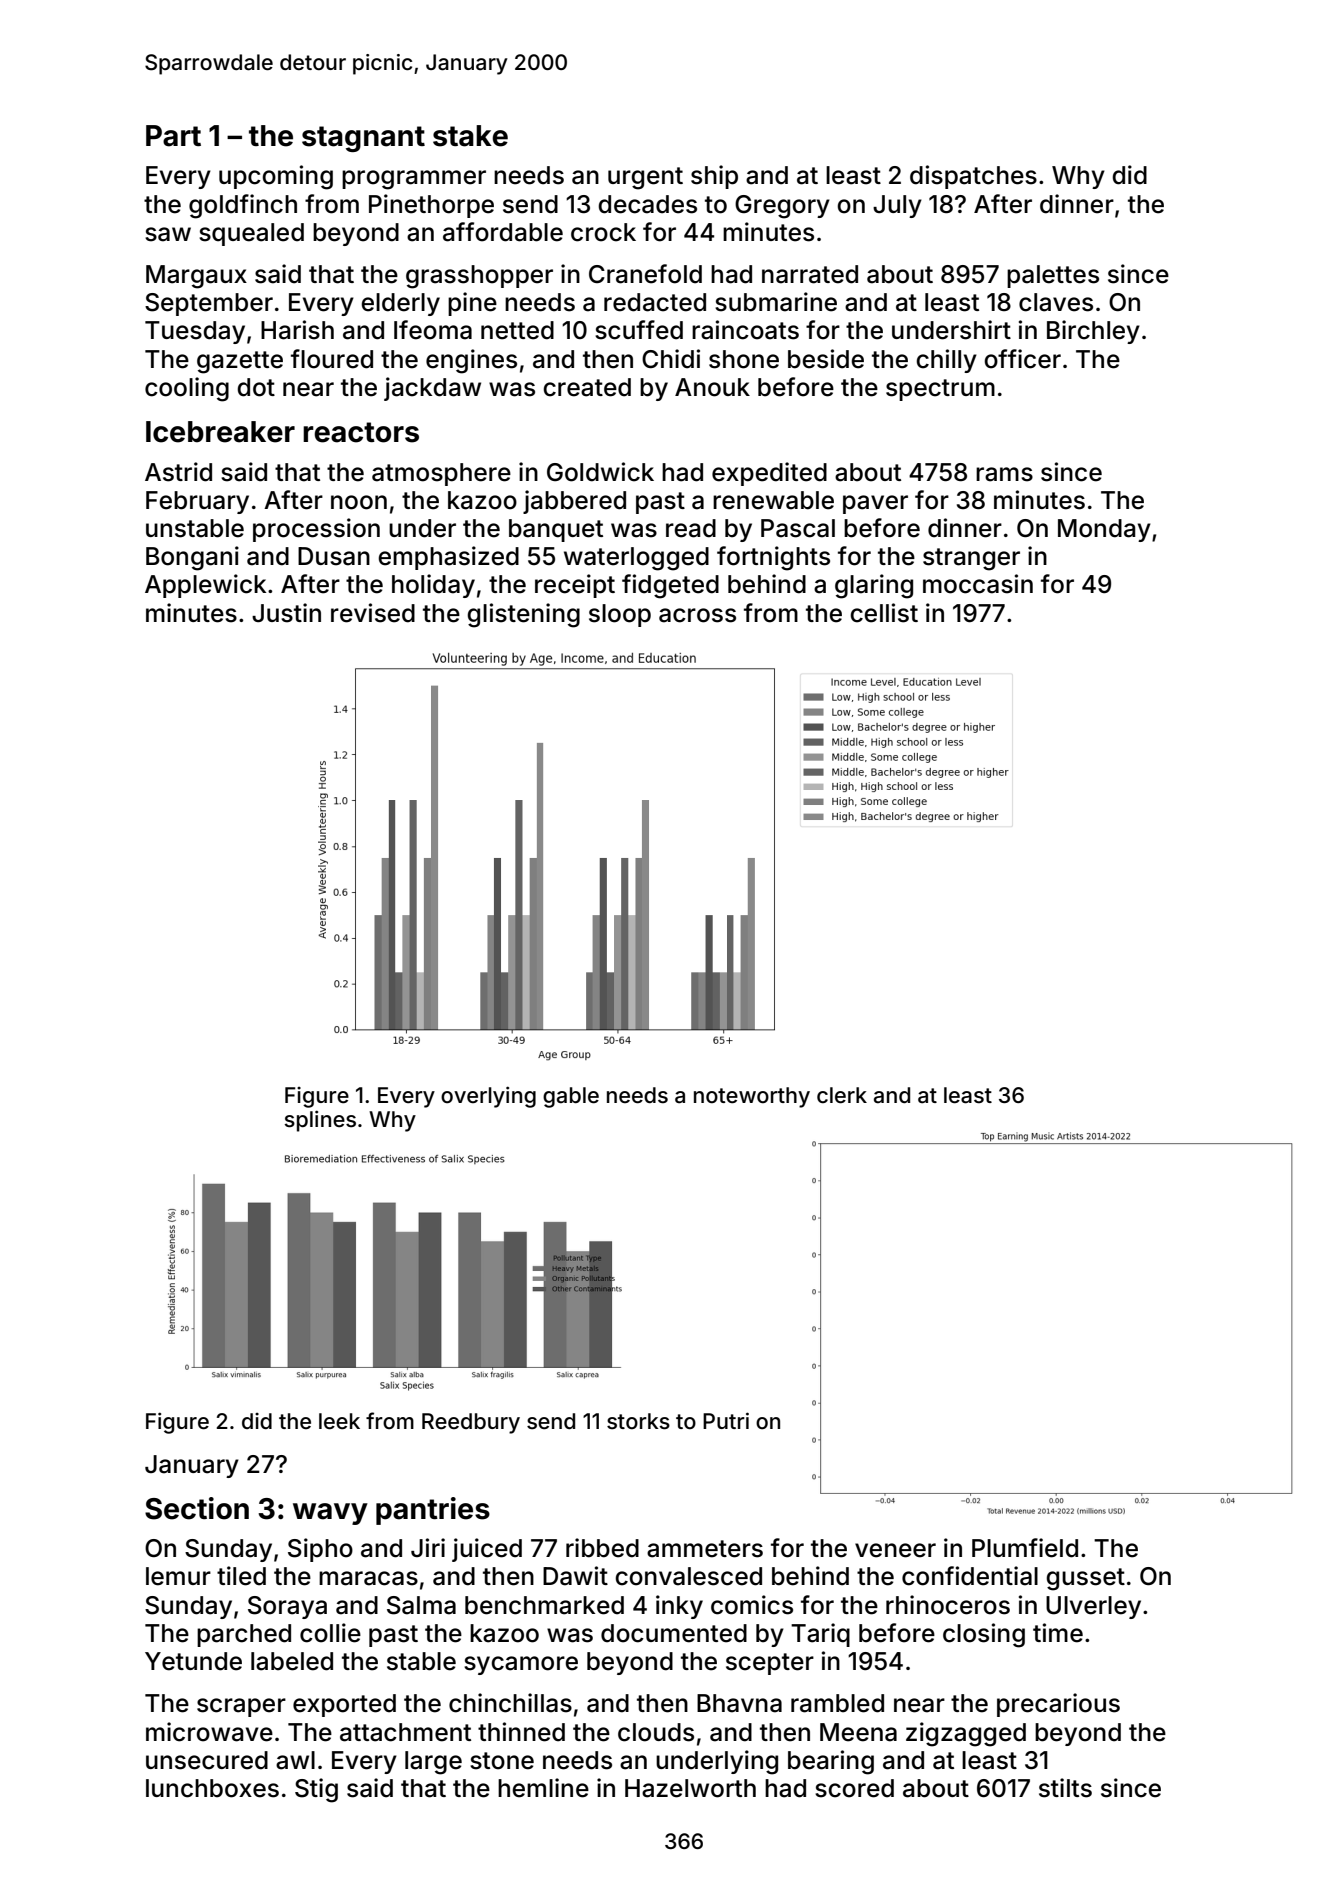 The image size is (1328, 1877). What do you see at coordinates (1065, 1788) in the document?
I see `stilts` at bounding box center [1065, 1788].
